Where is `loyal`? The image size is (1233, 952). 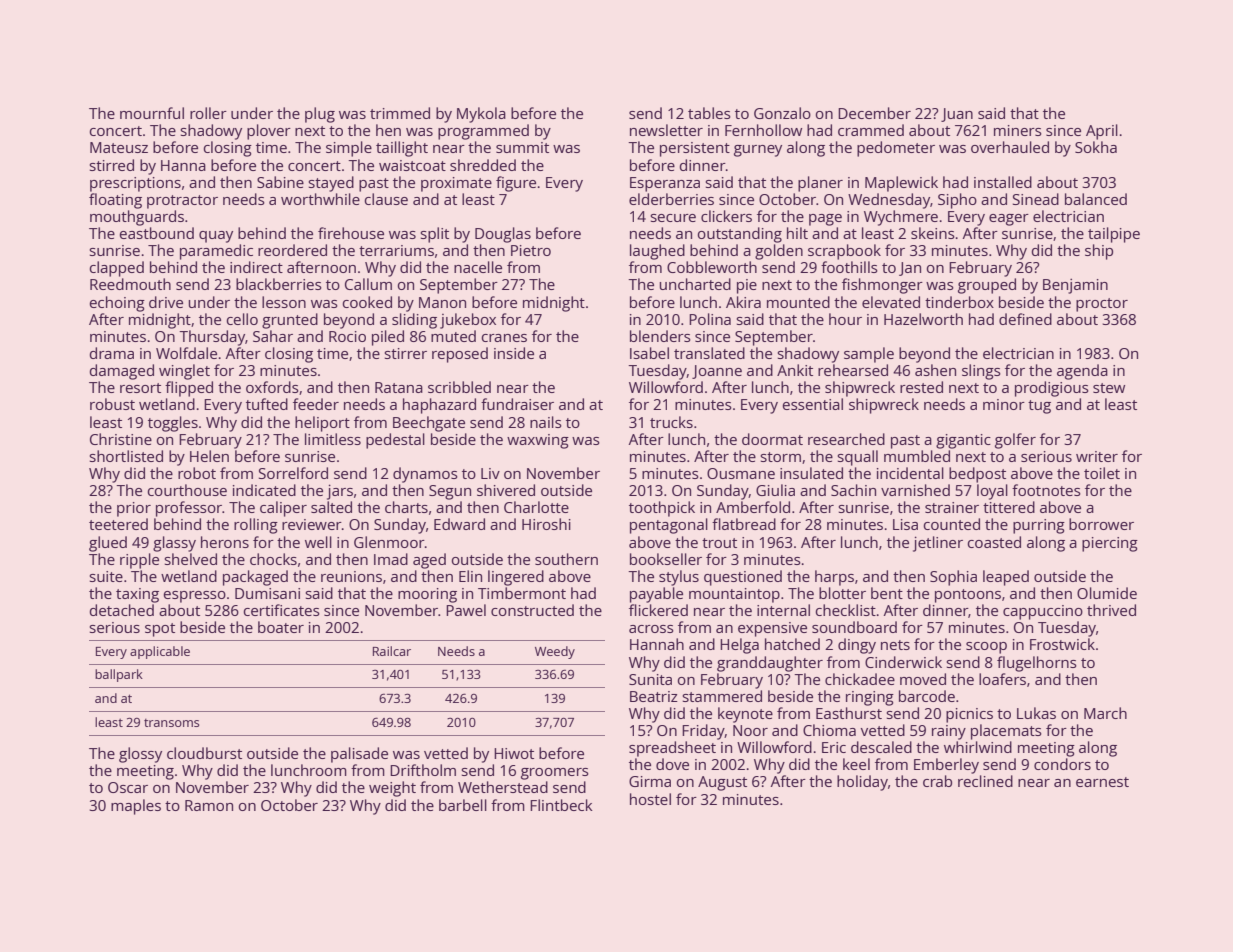 loyal is located at coordinates (992, 492).
